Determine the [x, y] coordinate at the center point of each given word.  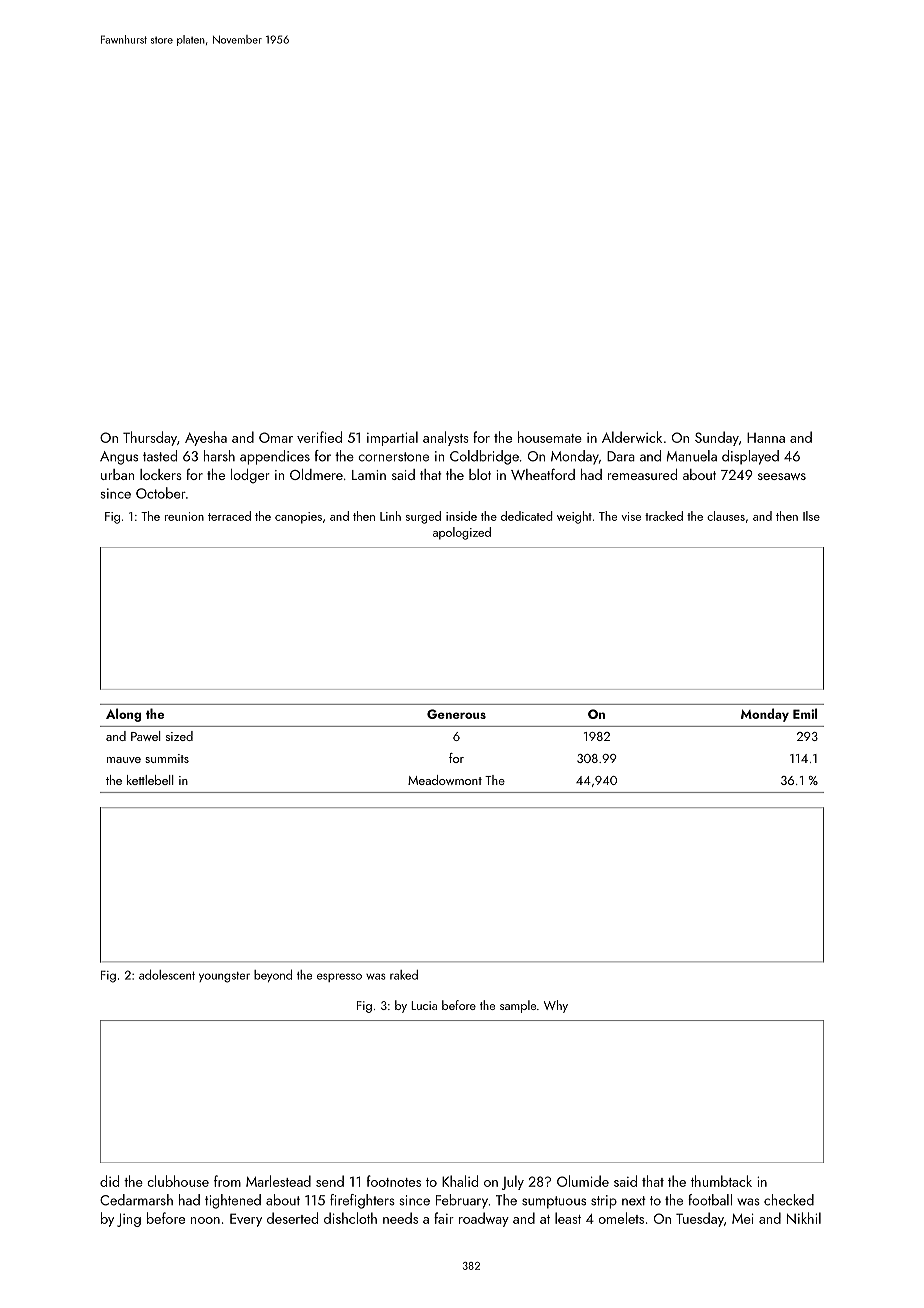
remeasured [642, 474]
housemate [550, 437]
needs [400, 1218]
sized [179, 736]
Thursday [150, 438]
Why [556, 1006]
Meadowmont [445, 780]
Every [246, 1220]
